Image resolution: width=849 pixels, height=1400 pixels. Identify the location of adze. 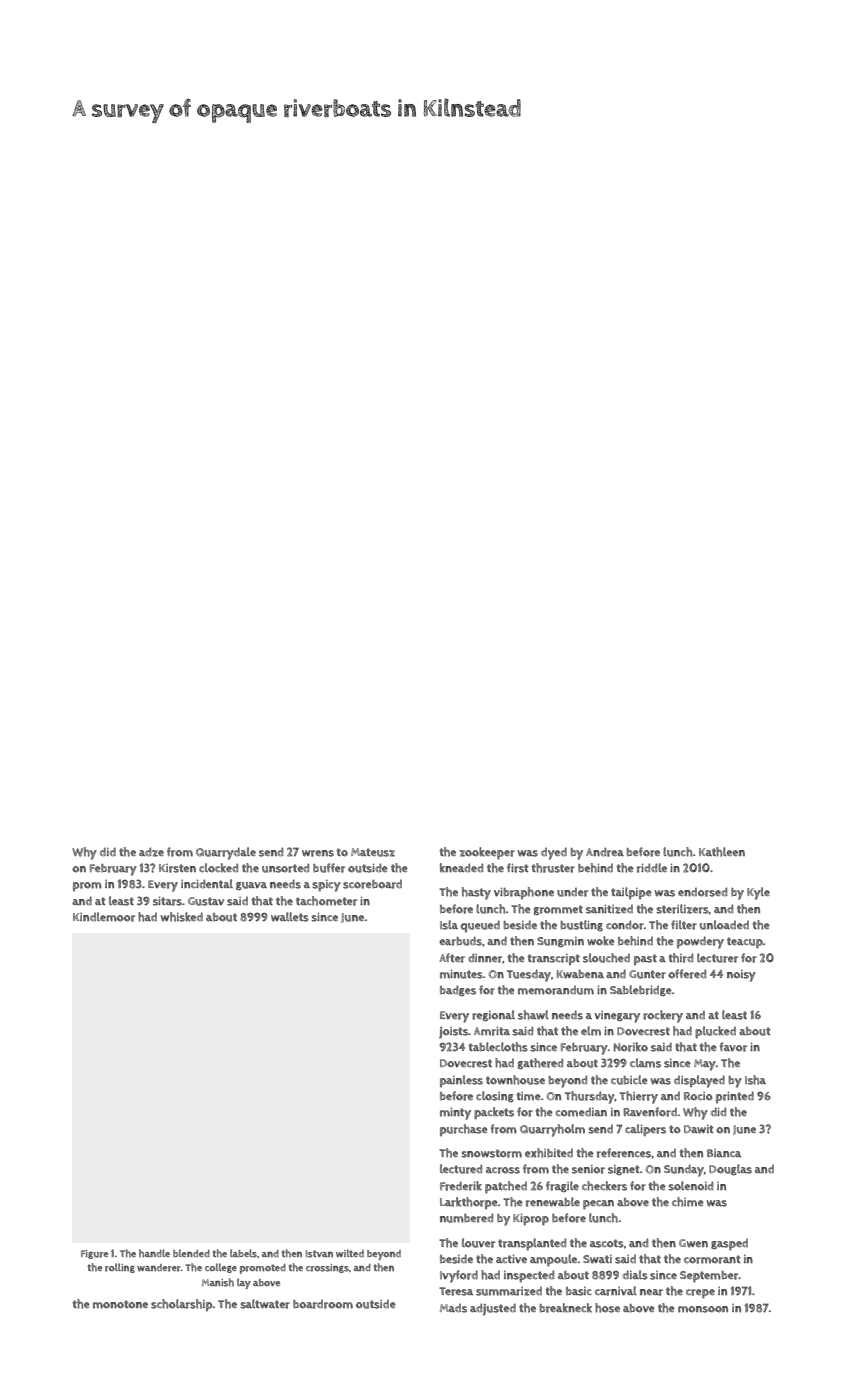
(151, 852).
